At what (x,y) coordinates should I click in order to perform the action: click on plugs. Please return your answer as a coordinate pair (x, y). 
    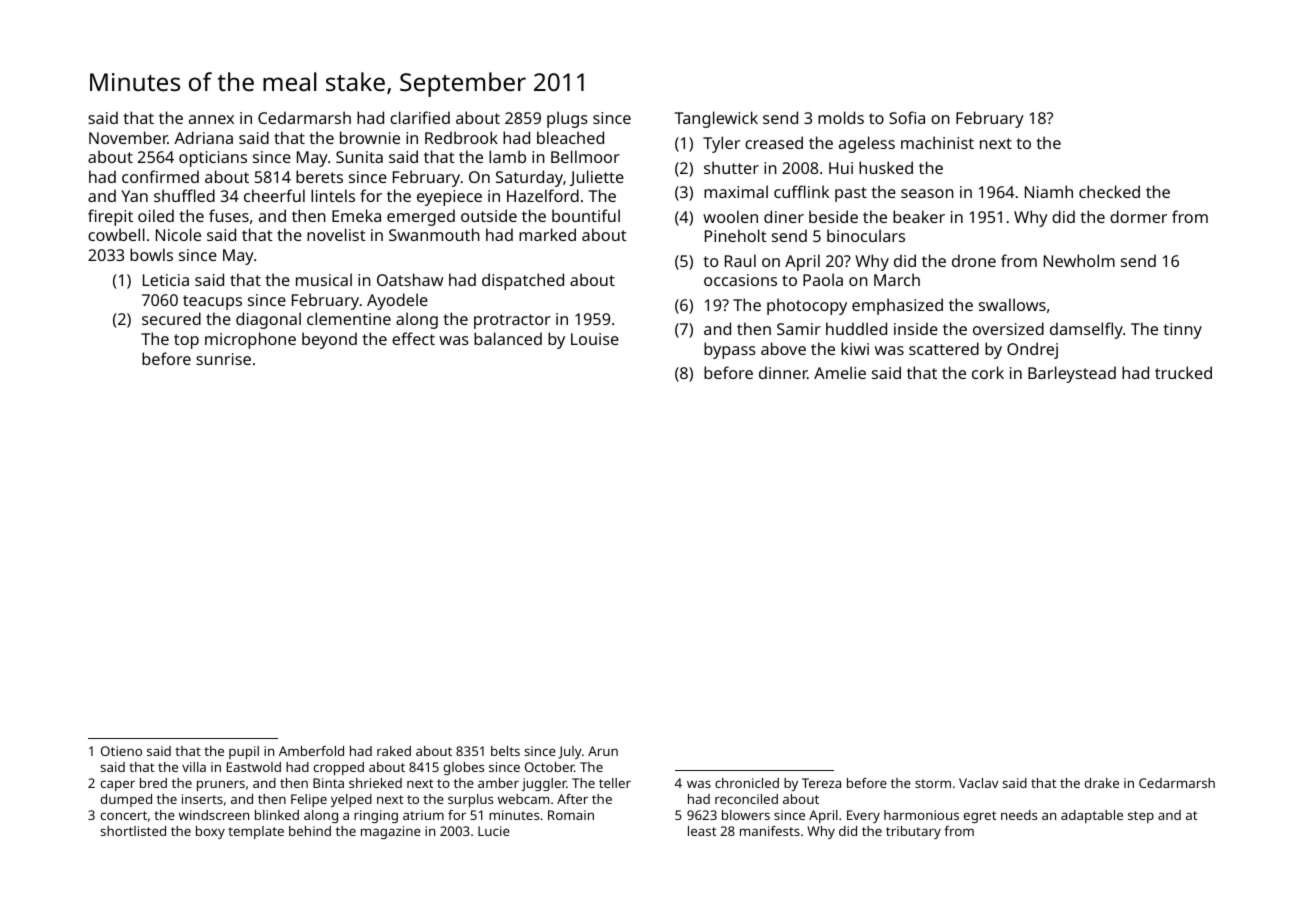
    Looking at the image, I should click on (567, 119).
